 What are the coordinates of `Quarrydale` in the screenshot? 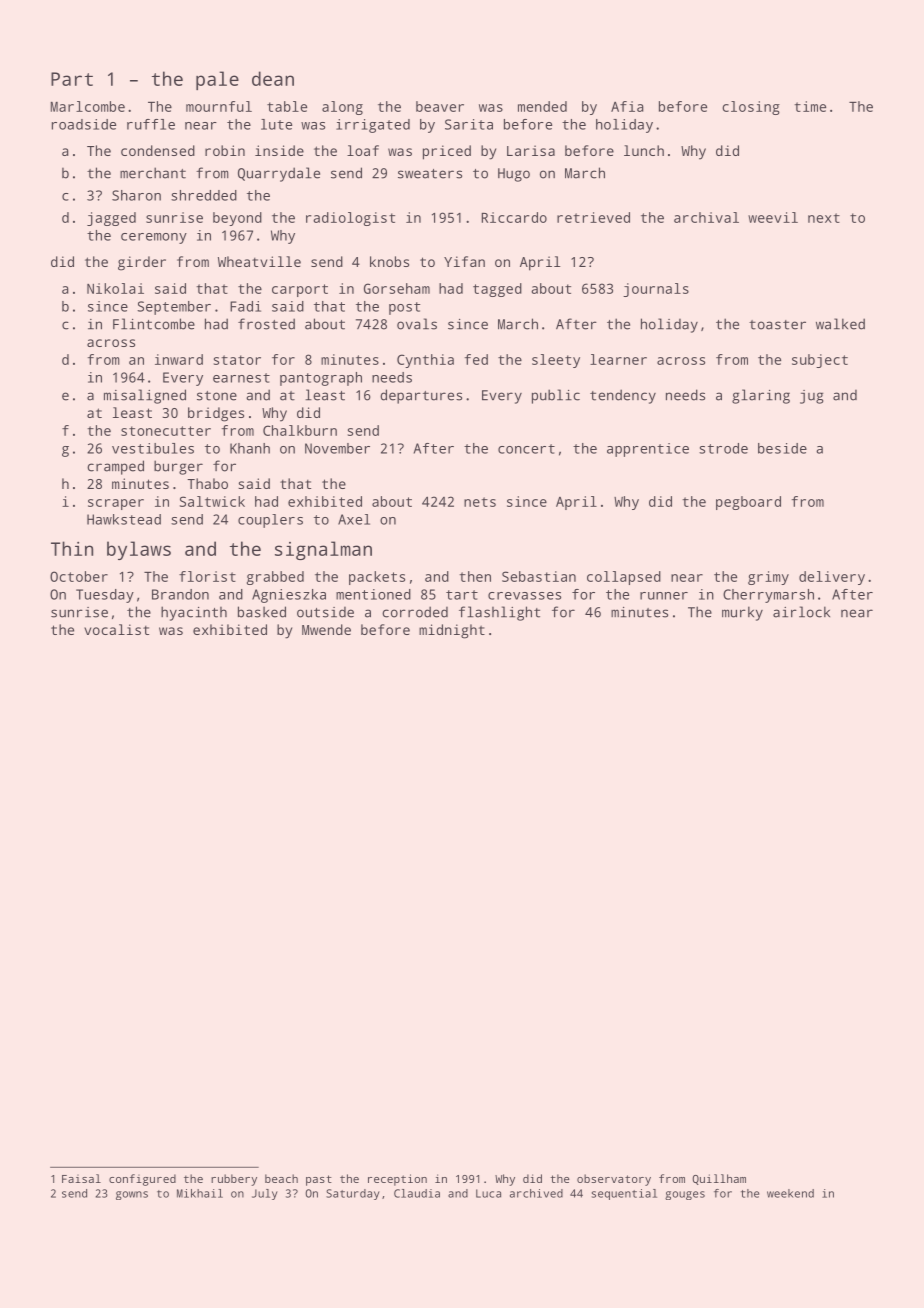 It's located at (279, 174).
